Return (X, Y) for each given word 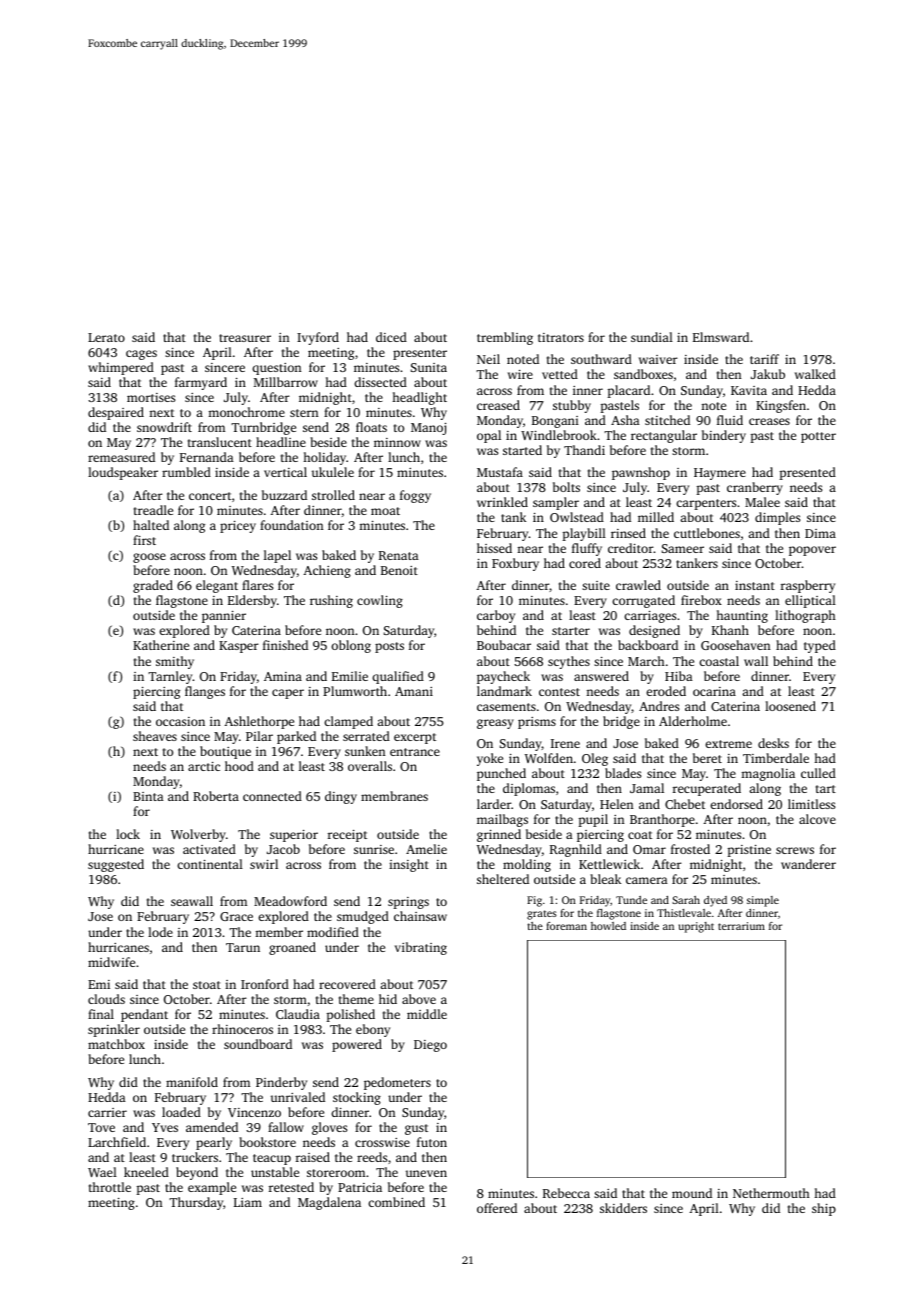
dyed (715, 901)
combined (396, 1202)
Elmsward (721, 337)
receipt (347, 836)
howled (608, 926)
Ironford (265, 984)
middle (427, 1014)
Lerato (106, 337)
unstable (275, 1172)
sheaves (155, 736)
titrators (561, 337)
